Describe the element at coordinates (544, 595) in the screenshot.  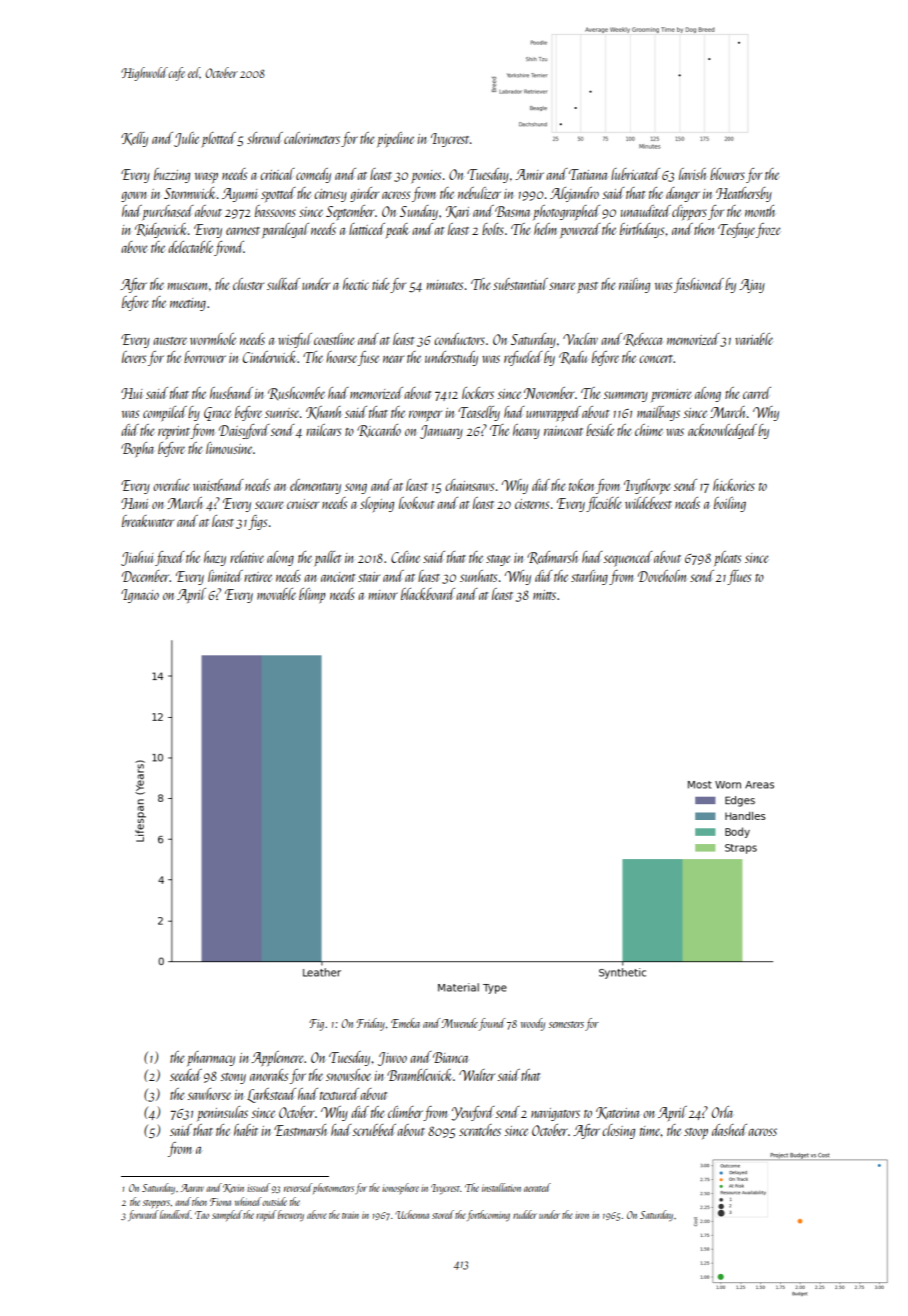
I see `mitts` at that location.
